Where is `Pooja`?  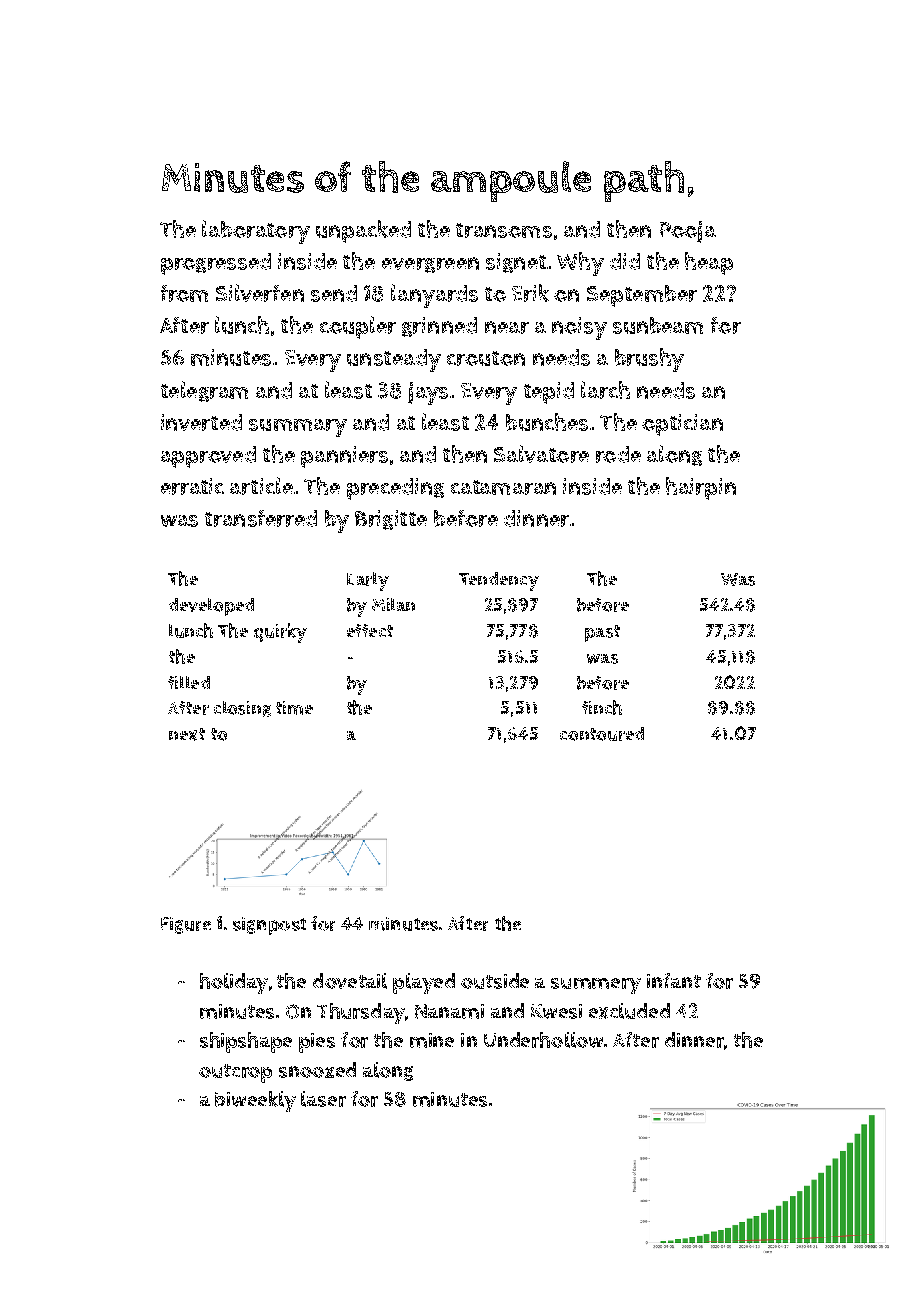
Pooja is located at coordinates (688, 232).
